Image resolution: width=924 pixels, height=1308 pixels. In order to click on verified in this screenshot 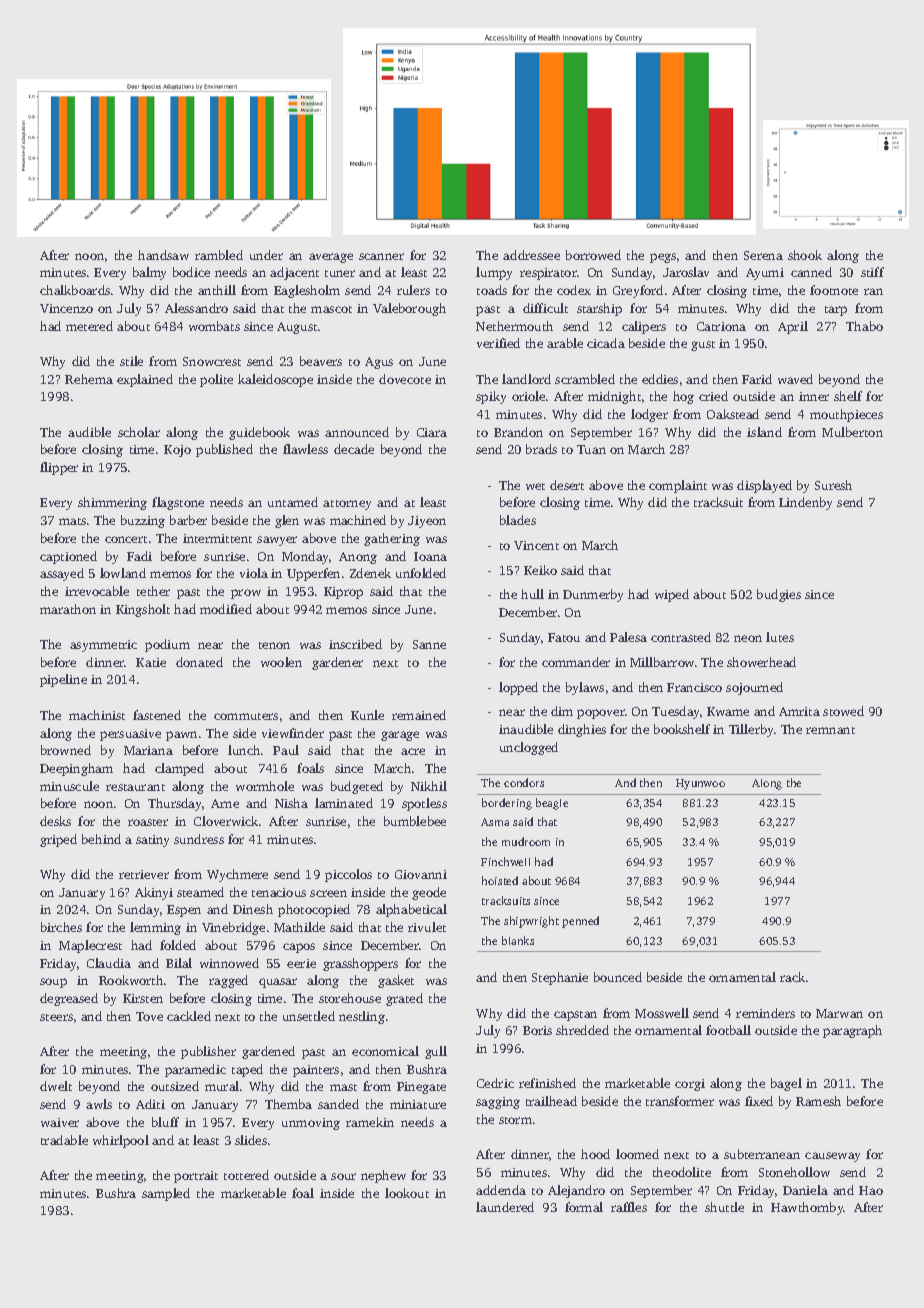, I will do `click(498, 343)`.
